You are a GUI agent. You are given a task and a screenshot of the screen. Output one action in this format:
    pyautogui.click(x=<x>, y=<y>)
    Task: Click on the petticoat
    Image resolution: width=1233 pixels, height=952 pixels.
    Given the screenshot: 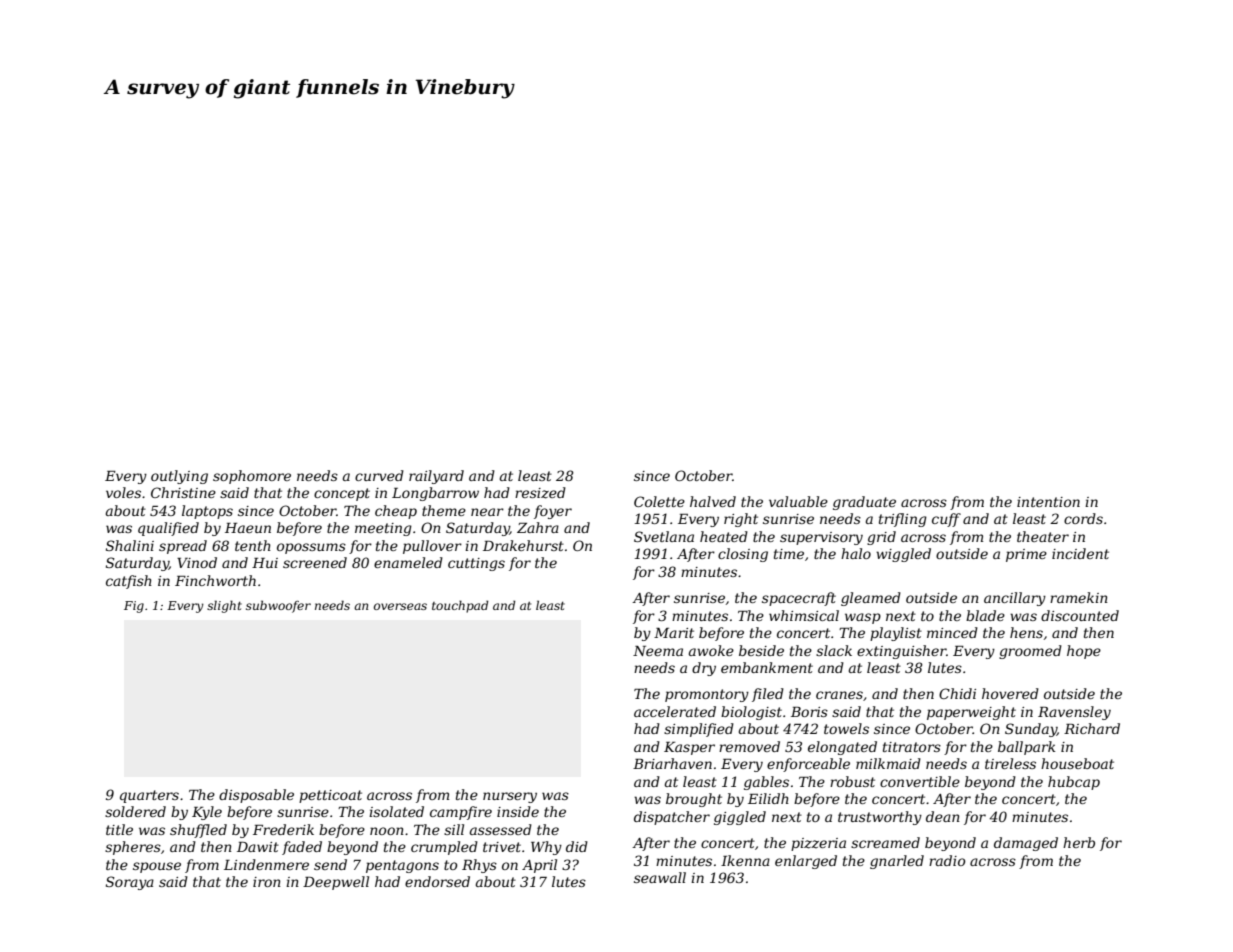 What is the action you would take?
    pyautogui.click(x=330, y=796)
